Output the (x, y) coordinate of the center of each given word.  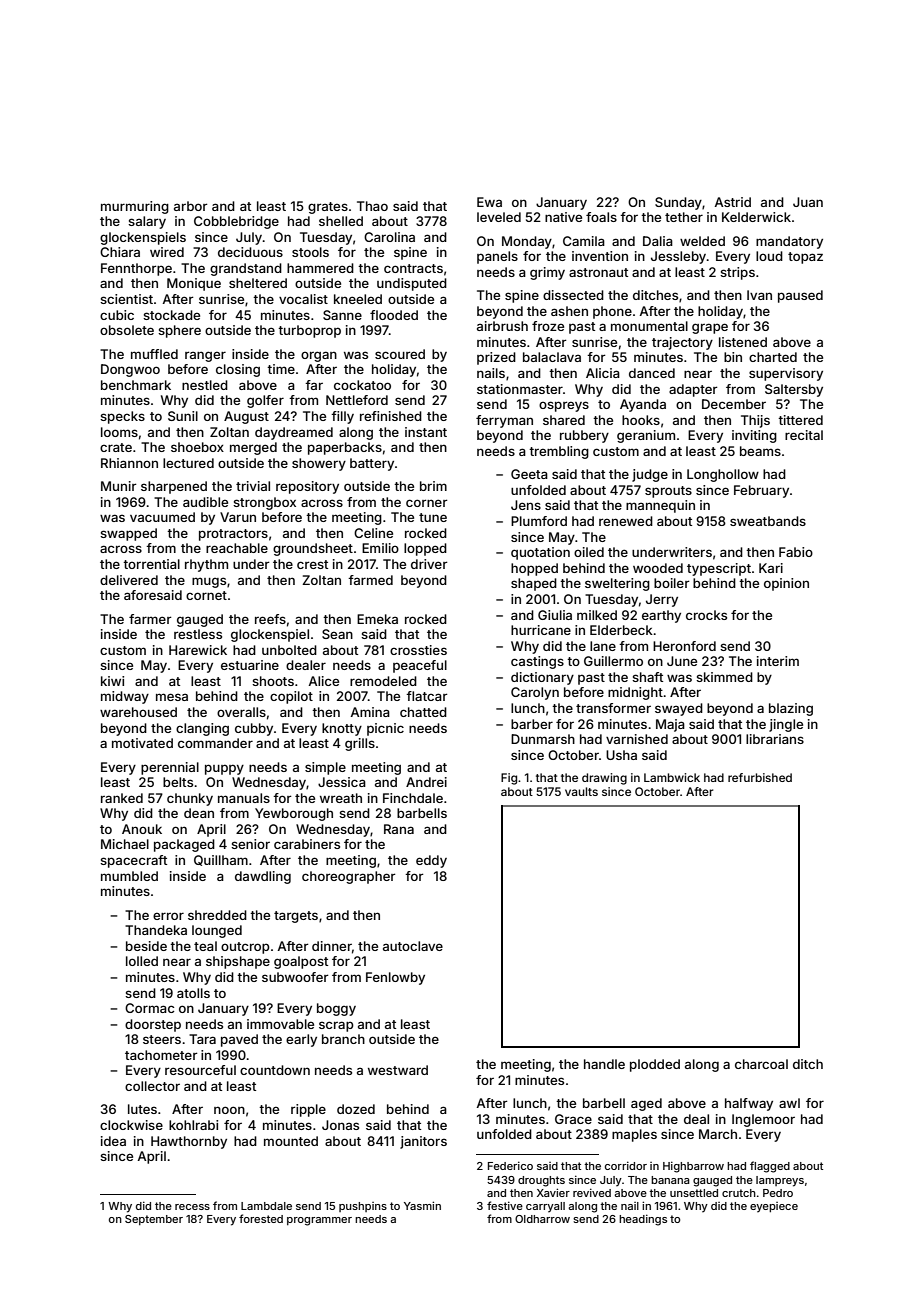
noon (229, 1110)
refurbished (760, 777)
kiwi (112, 681)
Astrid (733, 202)
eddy (431, 861)
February (761, 491)
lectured (188, 463)
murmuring (135, 207)
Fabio (796, 552)
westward (398, 1070)
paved (239, 1040)
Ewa (489, 202)
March (718, 1134)
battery (372, 464)
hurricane (541, 630)
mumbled (129, 876)
